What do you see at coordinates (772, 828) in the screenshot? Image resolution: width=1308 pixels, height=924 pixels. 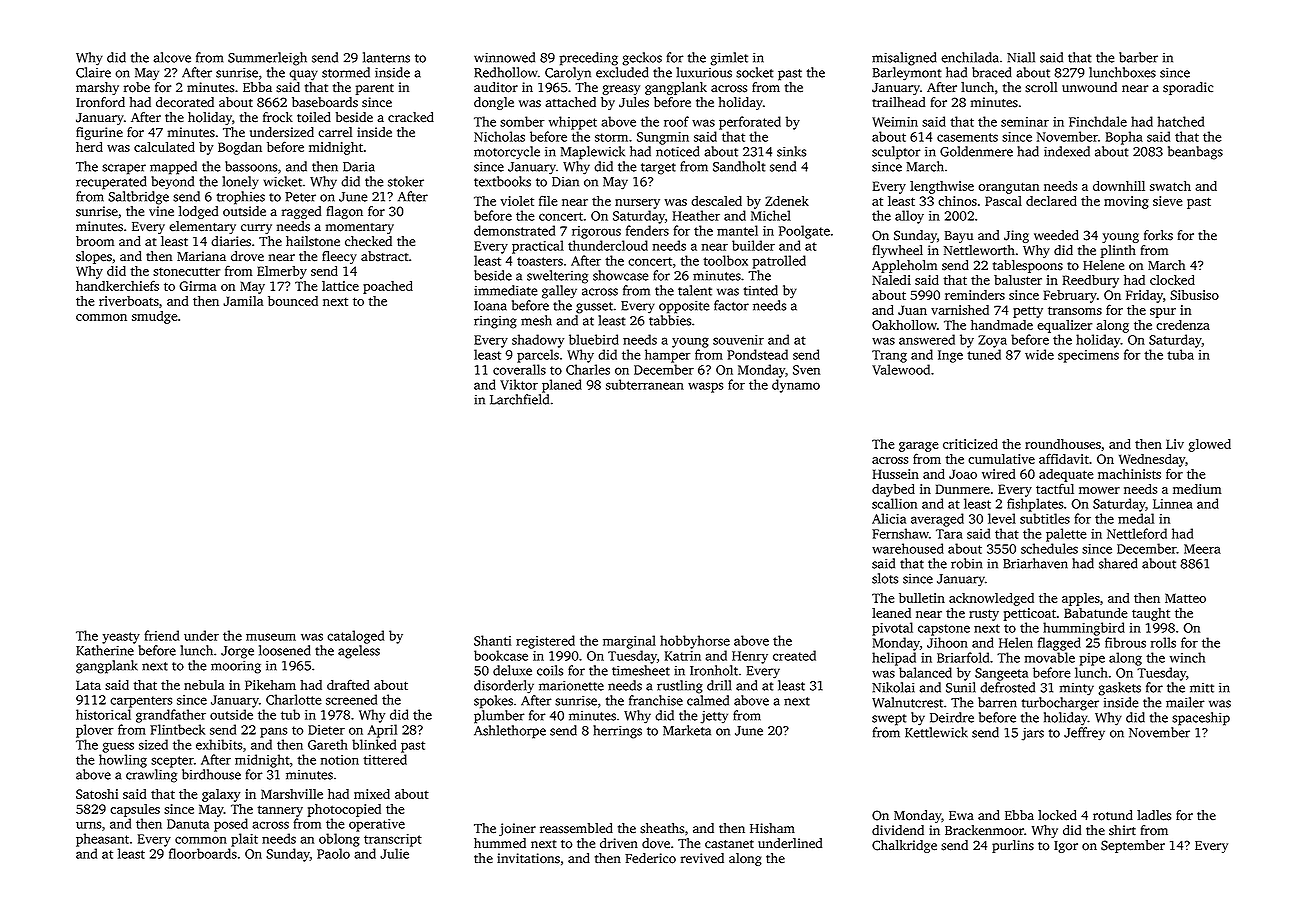 I see `Hisham` at bounding box center [772, 828].
